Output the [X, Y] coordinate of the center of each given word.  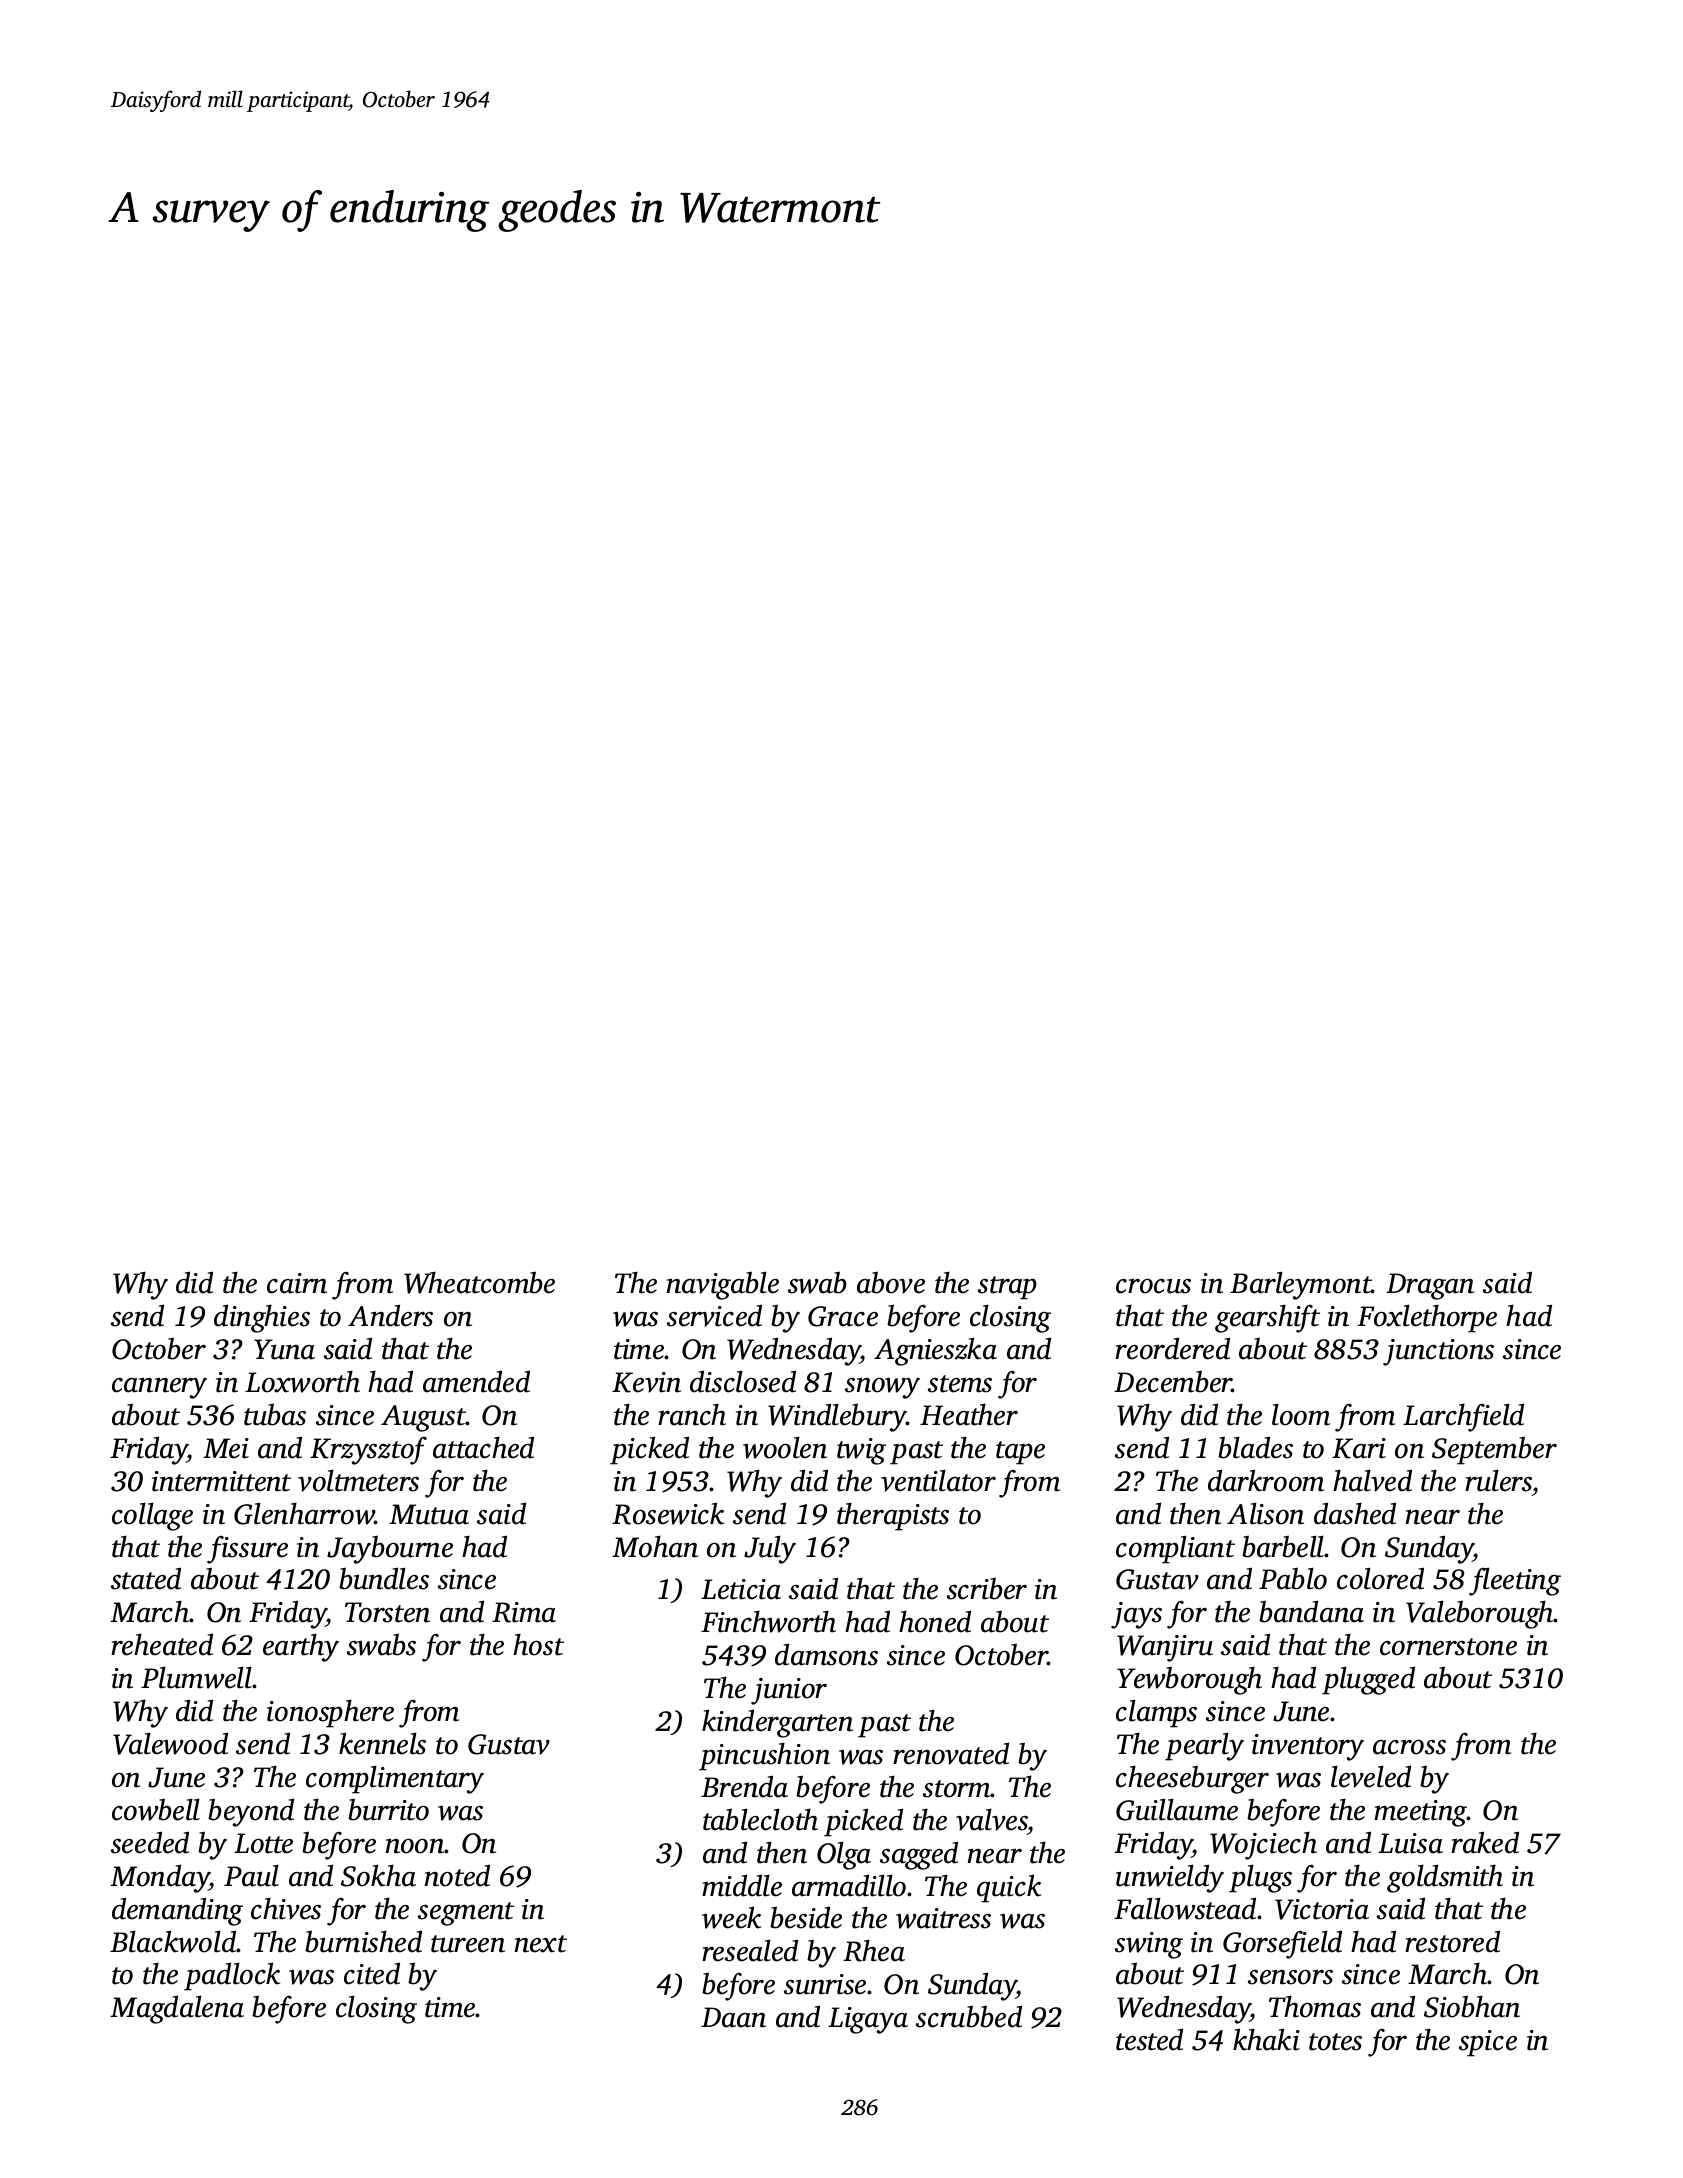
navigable [723, 1285]
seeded [150, 1842]
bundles [384, 1578]
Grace [843, 1316]
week [731, 1917]
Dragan [1430, 1286]
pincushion [764, 1756]
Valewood [170, 1743]
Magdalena [177, 2009]
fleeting [1515, 1581]
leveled [1371, 1776]
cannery [159, 1388]
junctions [1438, 1352]
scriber [987, 1588]
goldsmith [1445, 1878]
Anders [390, 1315]
